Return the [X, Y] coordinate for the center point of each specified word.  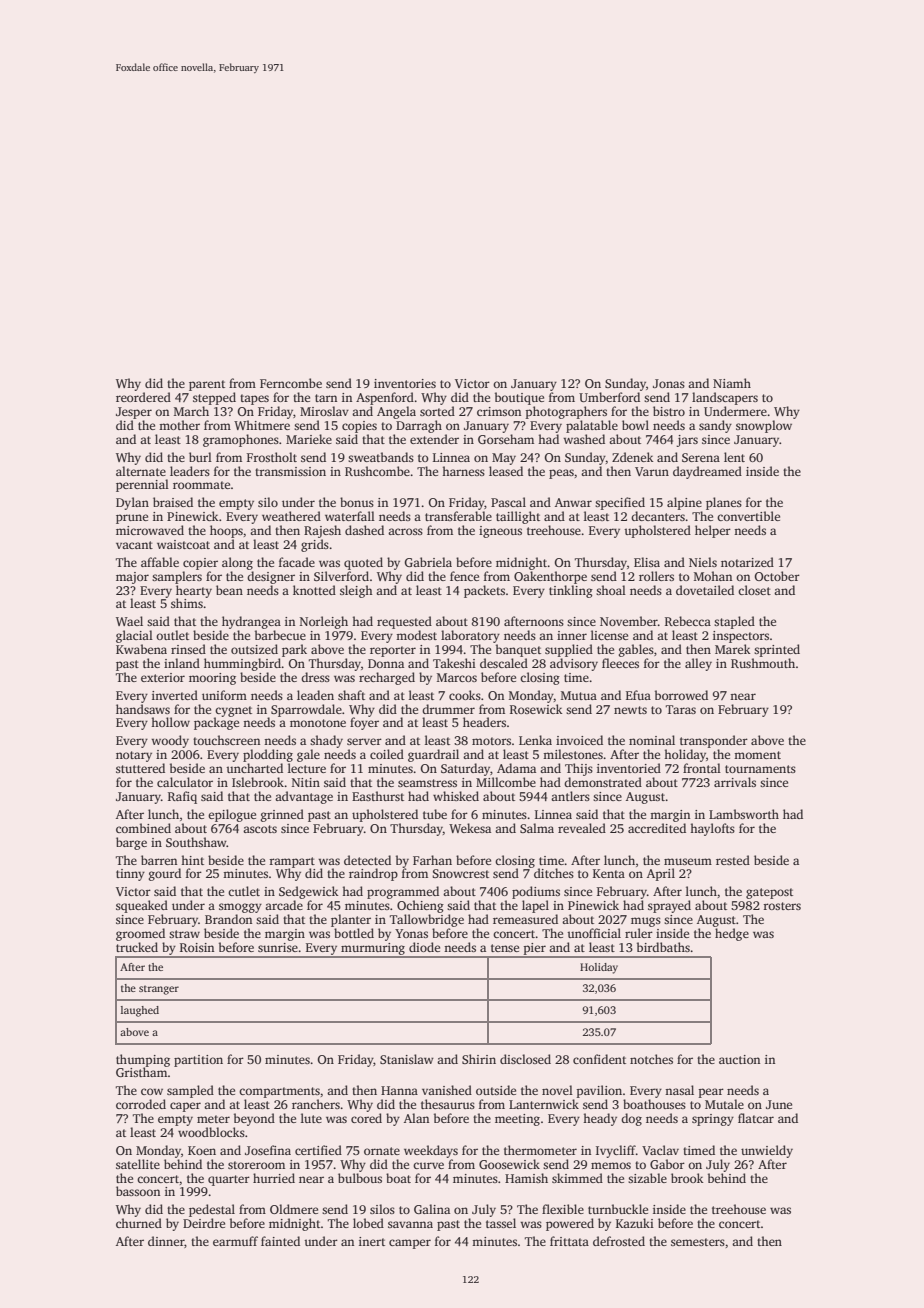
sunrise [278, 947]
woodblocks [211, 1132]
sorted [437, 411]
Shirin [479, 1059]
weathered [291, 516]
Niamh [732, 383]
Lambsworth [744, 814]
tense [505, 948]
